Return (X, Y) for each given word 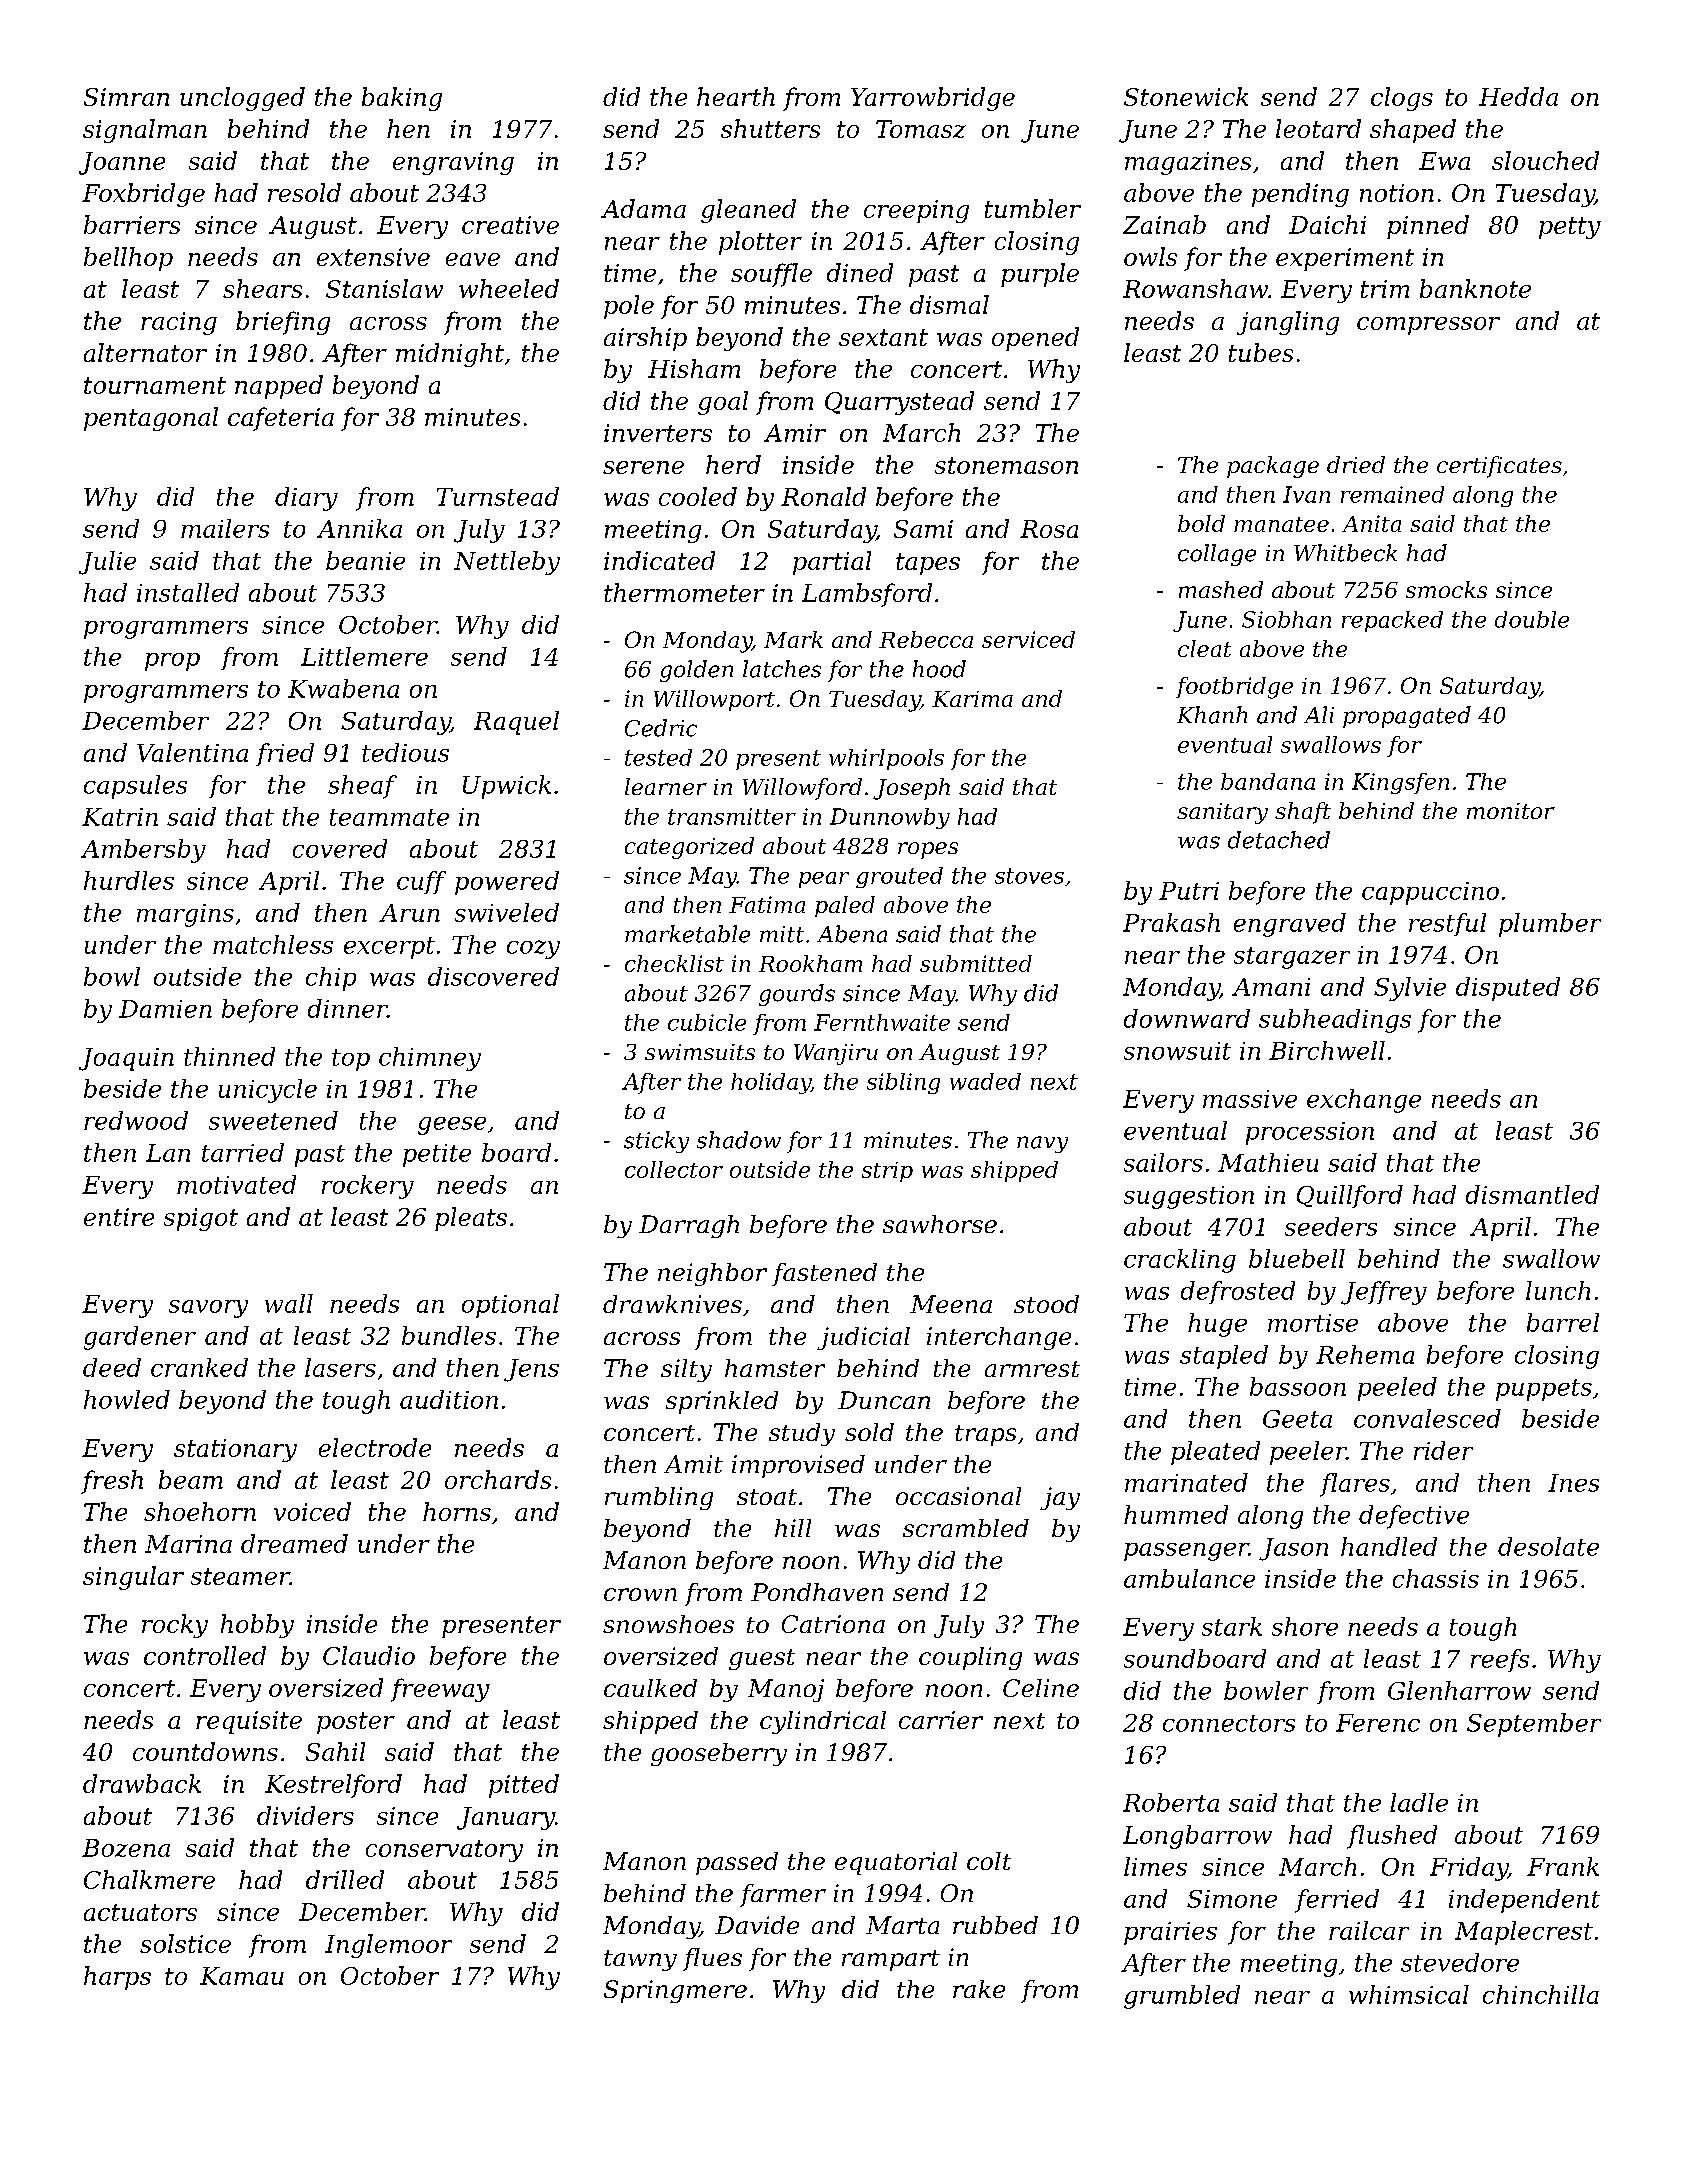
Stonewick (1186, 96)
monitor (1511, 811)
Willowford (802, 789)
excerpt (389, 948)
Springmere (675, 1991)
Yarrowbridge (933, 99)
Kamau (242, 1976)
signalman (145, 131)
